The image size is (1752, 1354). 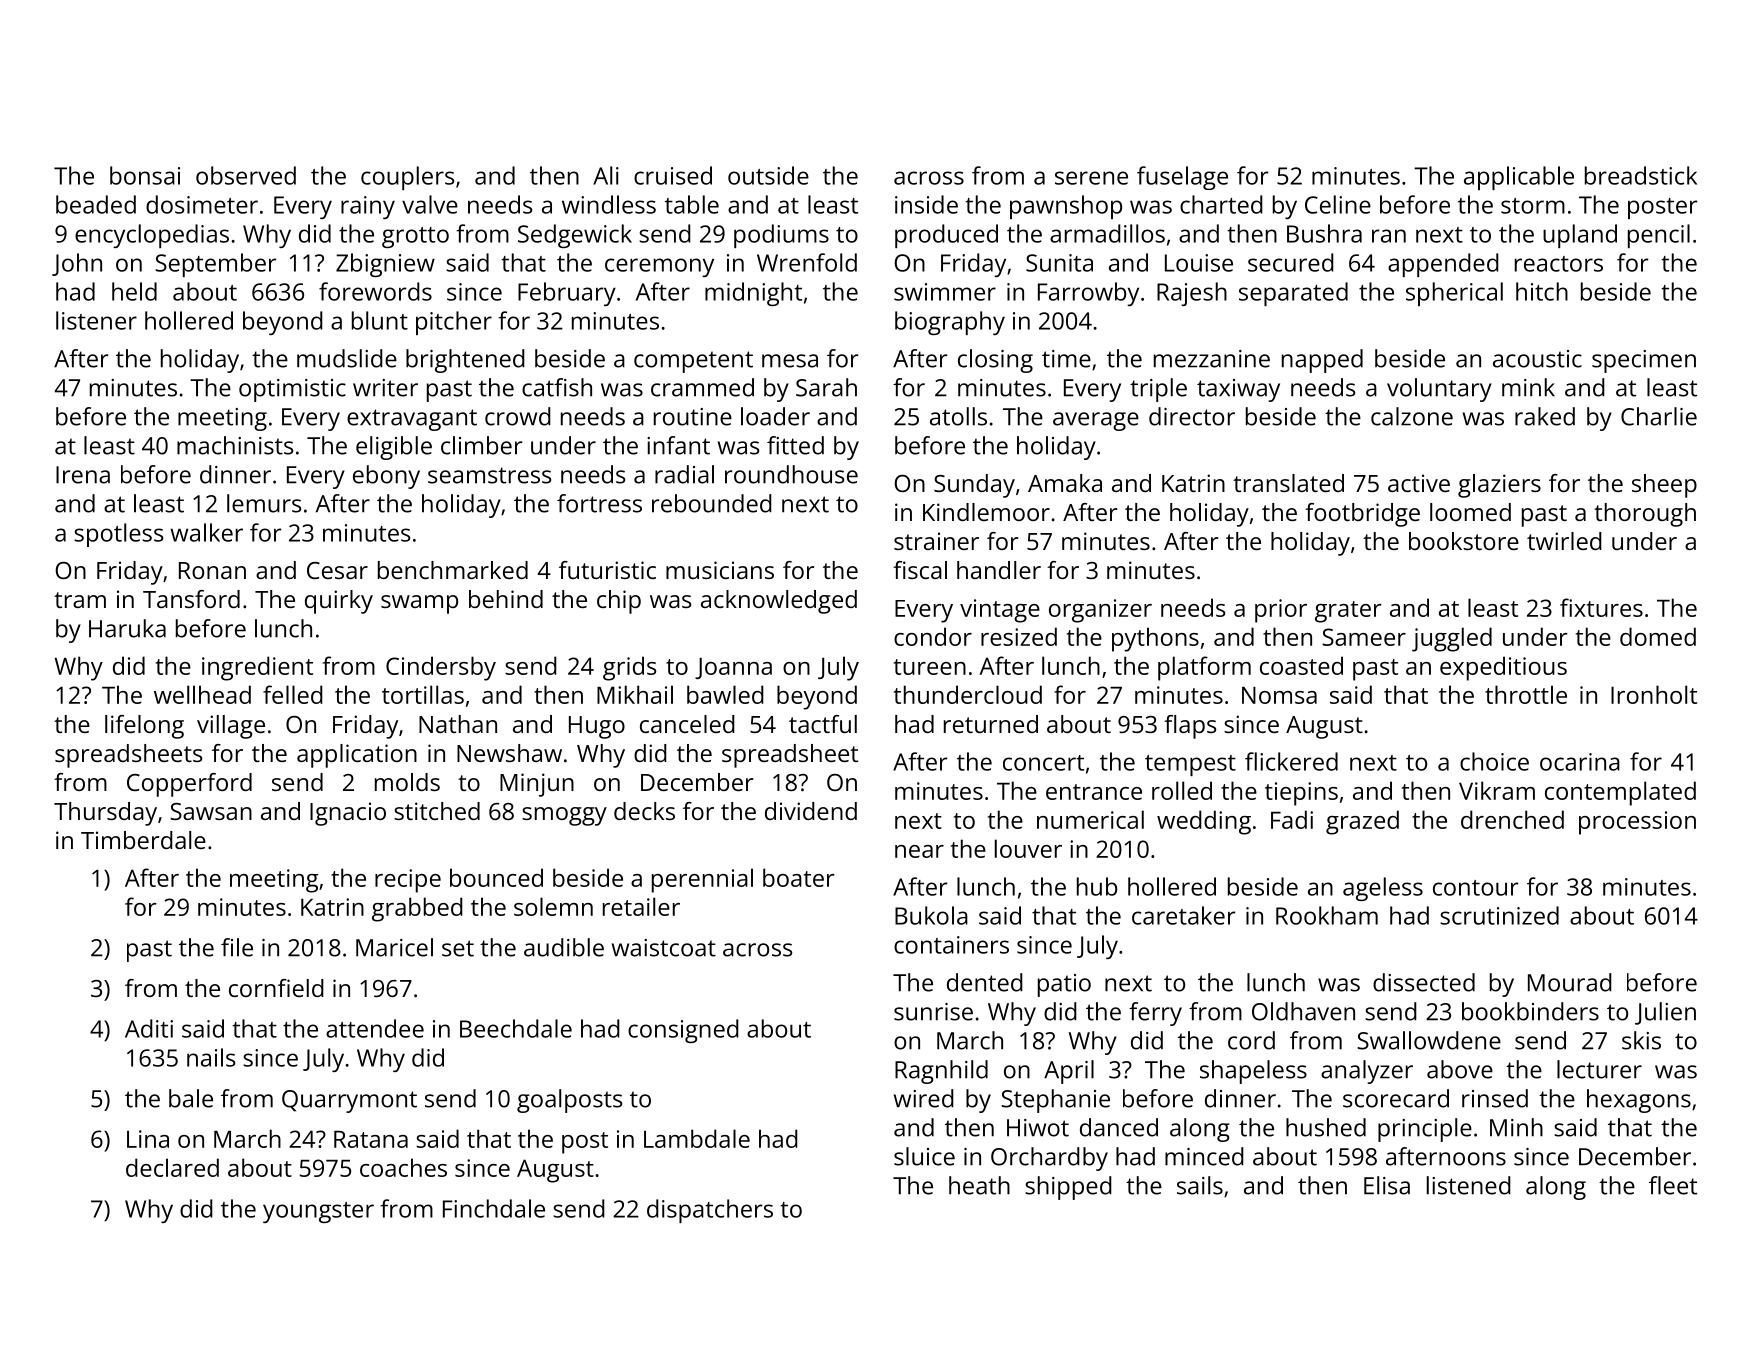 What do you see at coordinates (664, 948) in the document?
I see `waistcoat` at bounding box center [664, 948].
